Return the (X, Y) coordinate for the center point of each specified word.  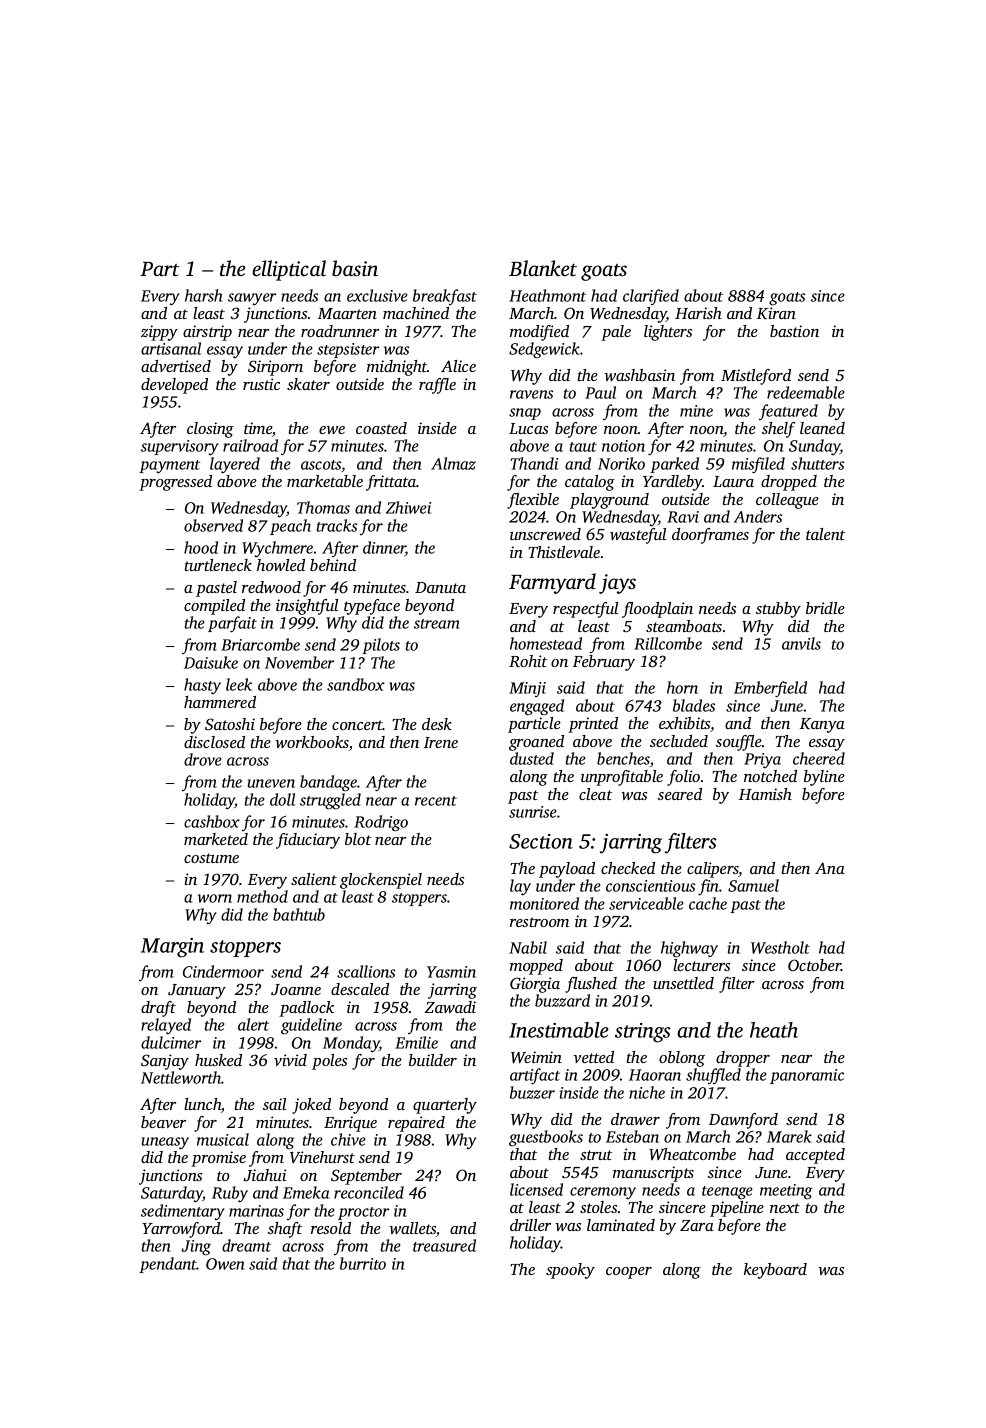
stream (437, 624)
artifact (535, 1076)
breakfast (445, 297)
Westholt (780, 947)
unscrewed (545, 534)
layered (235, 465)
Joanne (296, 990)
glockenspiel (381, 881)
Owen (225, 1264)
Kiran (776, 313)
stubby (778, 610)
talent (825, 534)
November (299, 662)
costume (211, 858)
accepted (815, 1156)
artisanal (171, 348)
